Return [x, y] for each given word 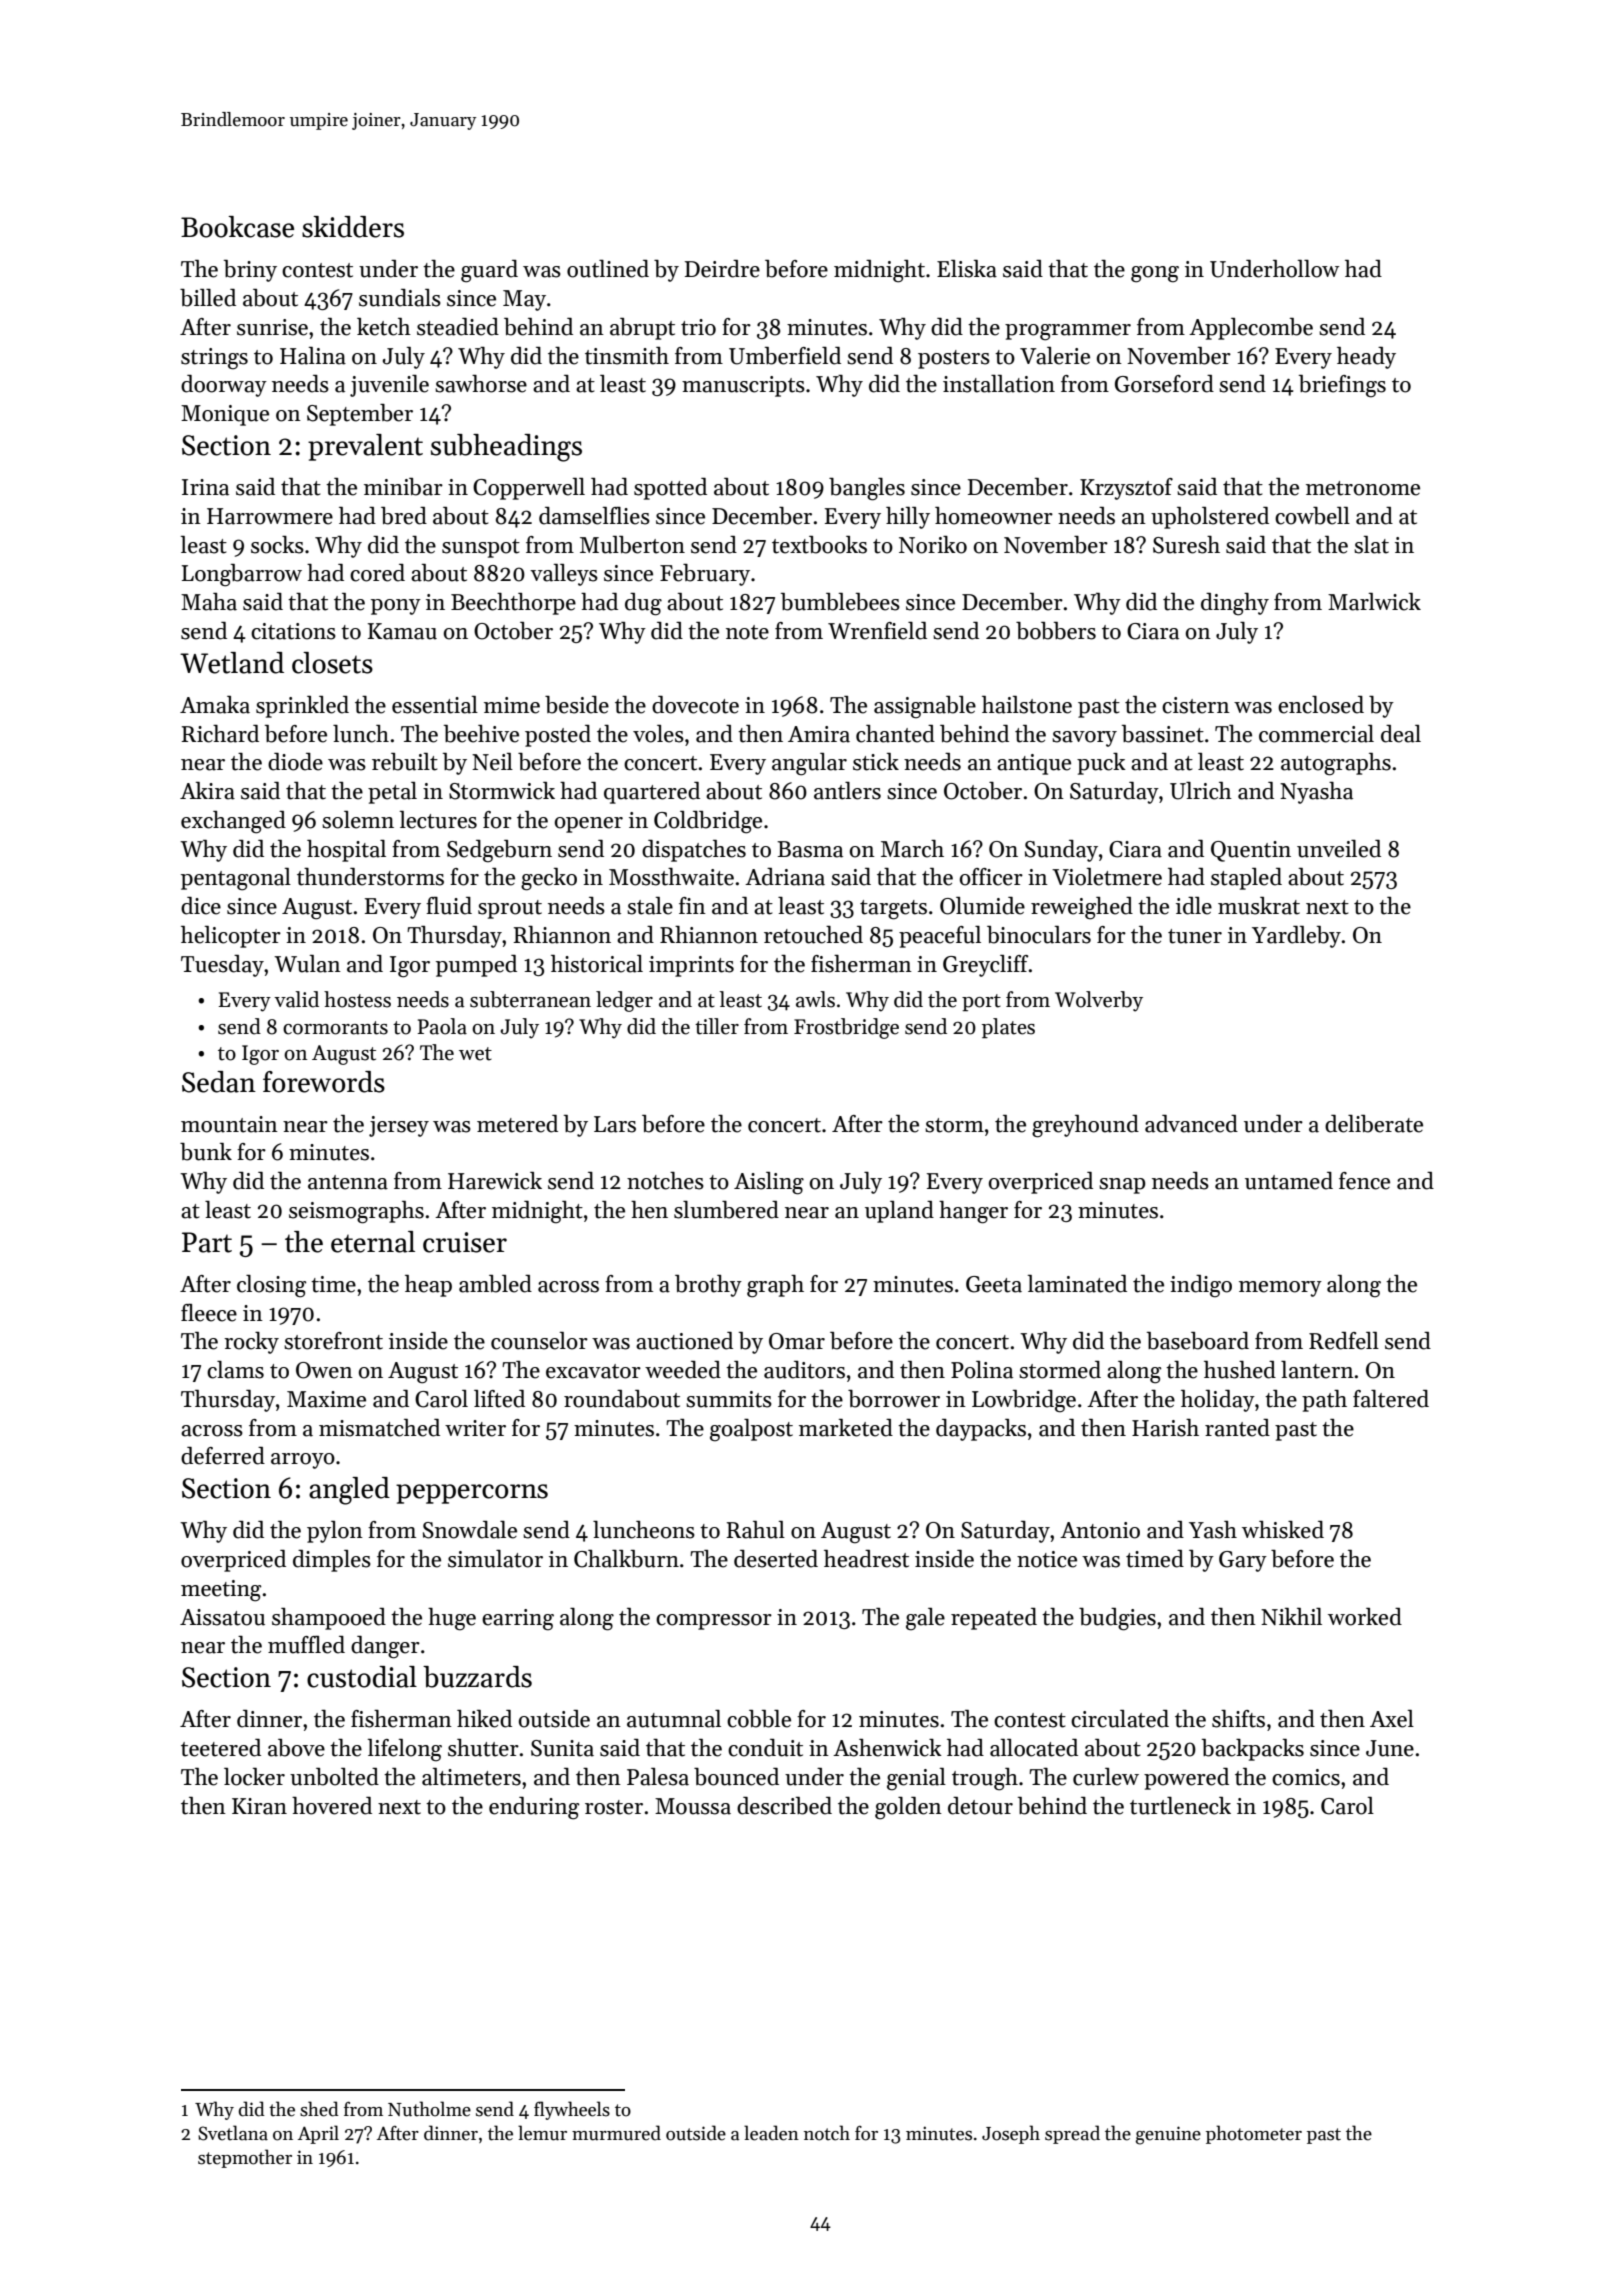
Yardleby [1296, 937]
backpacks [1253, 1750]
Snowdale [470, 1530]
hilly [908, 518]
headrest [866, 1559]
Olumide [982, 906]
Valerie [1055, 356]
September [360, 415]
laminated [1077, 1284]
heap [428, 1286]
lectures [438, 820]
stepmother [245, 2158]
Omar [797, 1341]
